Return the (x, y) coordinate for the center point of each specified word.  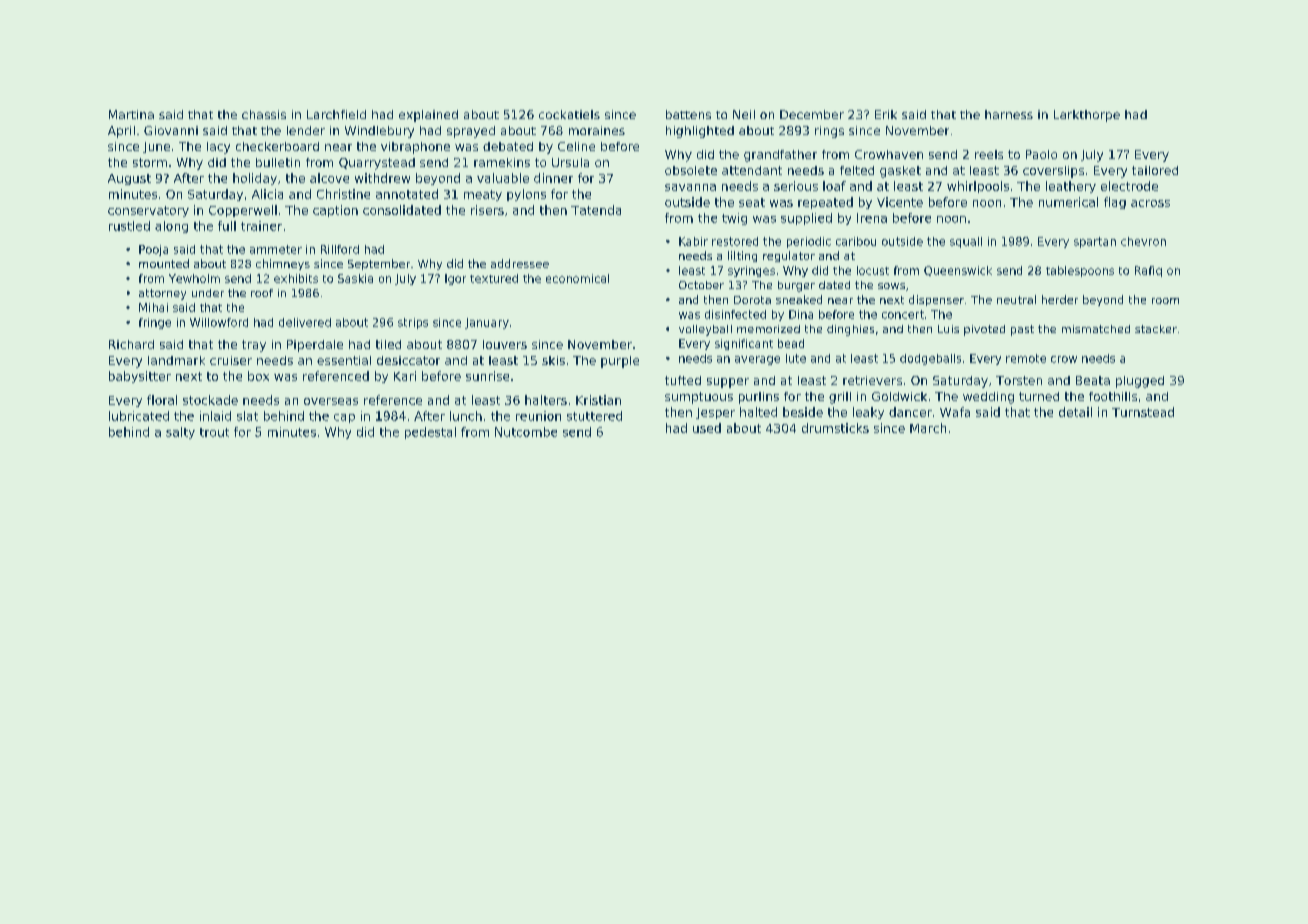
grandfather (780, 156)
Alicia (267, 194)
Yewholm (194, 278)
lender (306, 130)
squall (966, 242)
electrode (1129, 186)
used (707, 428)
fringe (155, 323)
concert (903, 314)
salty (180, 433)
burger (796, 286)
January (487, 323)
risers (487, 210)
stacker (1156, 329)
